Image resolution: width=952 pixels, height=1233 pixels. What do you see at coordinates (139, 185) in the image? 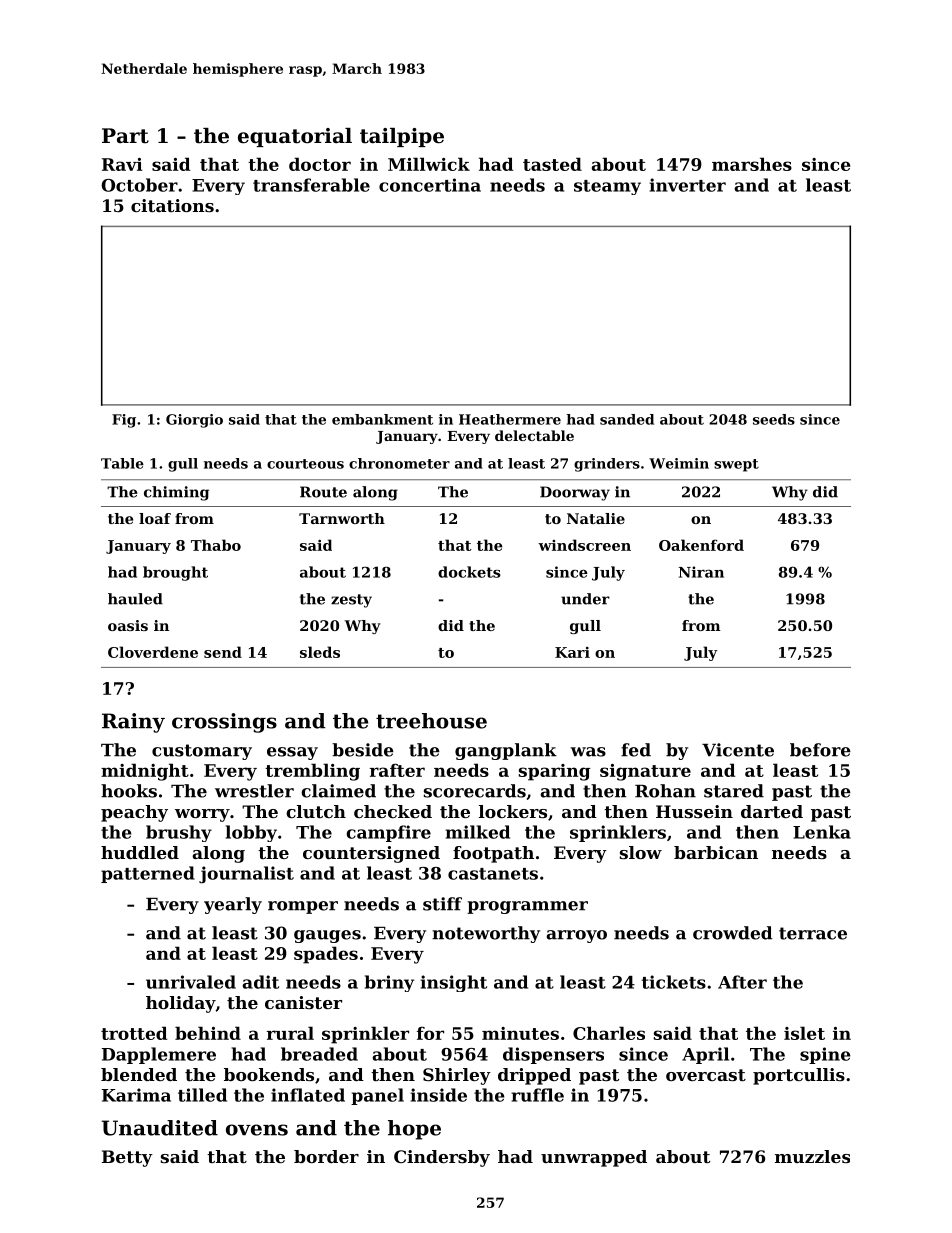
I see `October` at bounding box center [139, 185].
